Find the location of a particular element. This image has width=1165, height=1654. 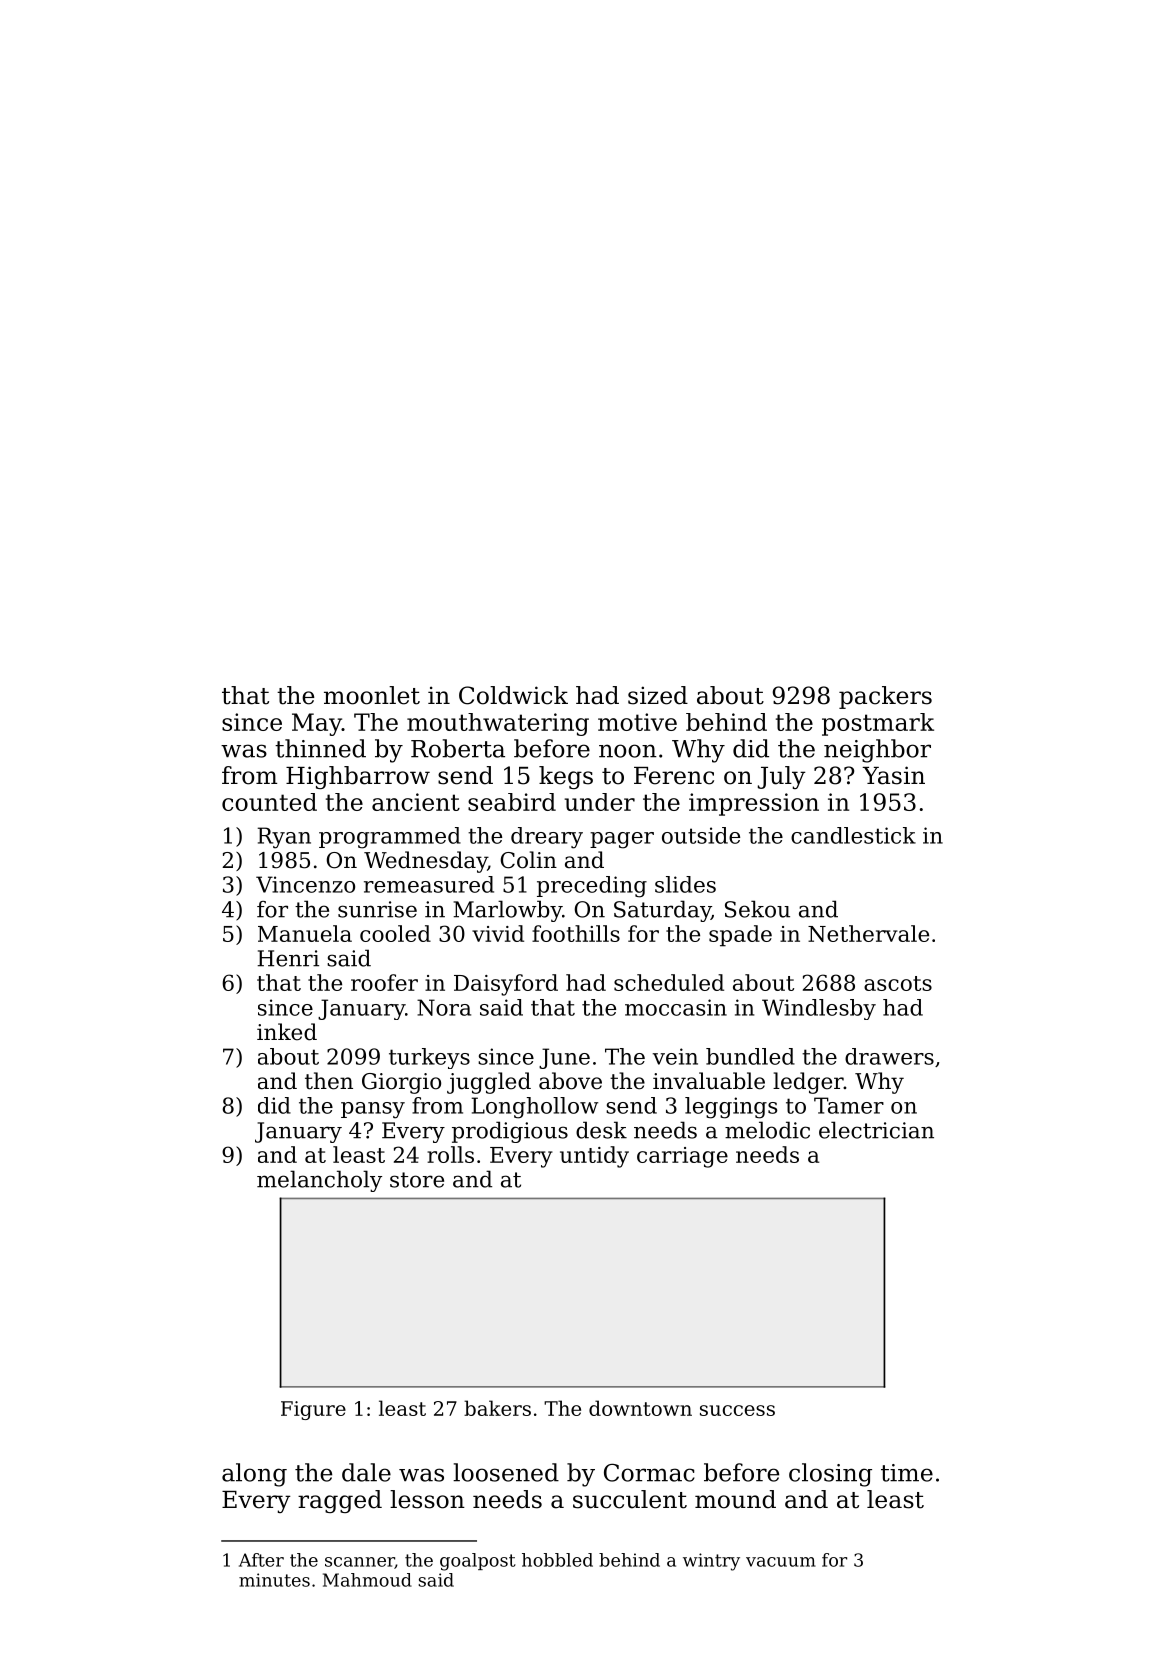

minutes is located at coordinates (274, 1580).
